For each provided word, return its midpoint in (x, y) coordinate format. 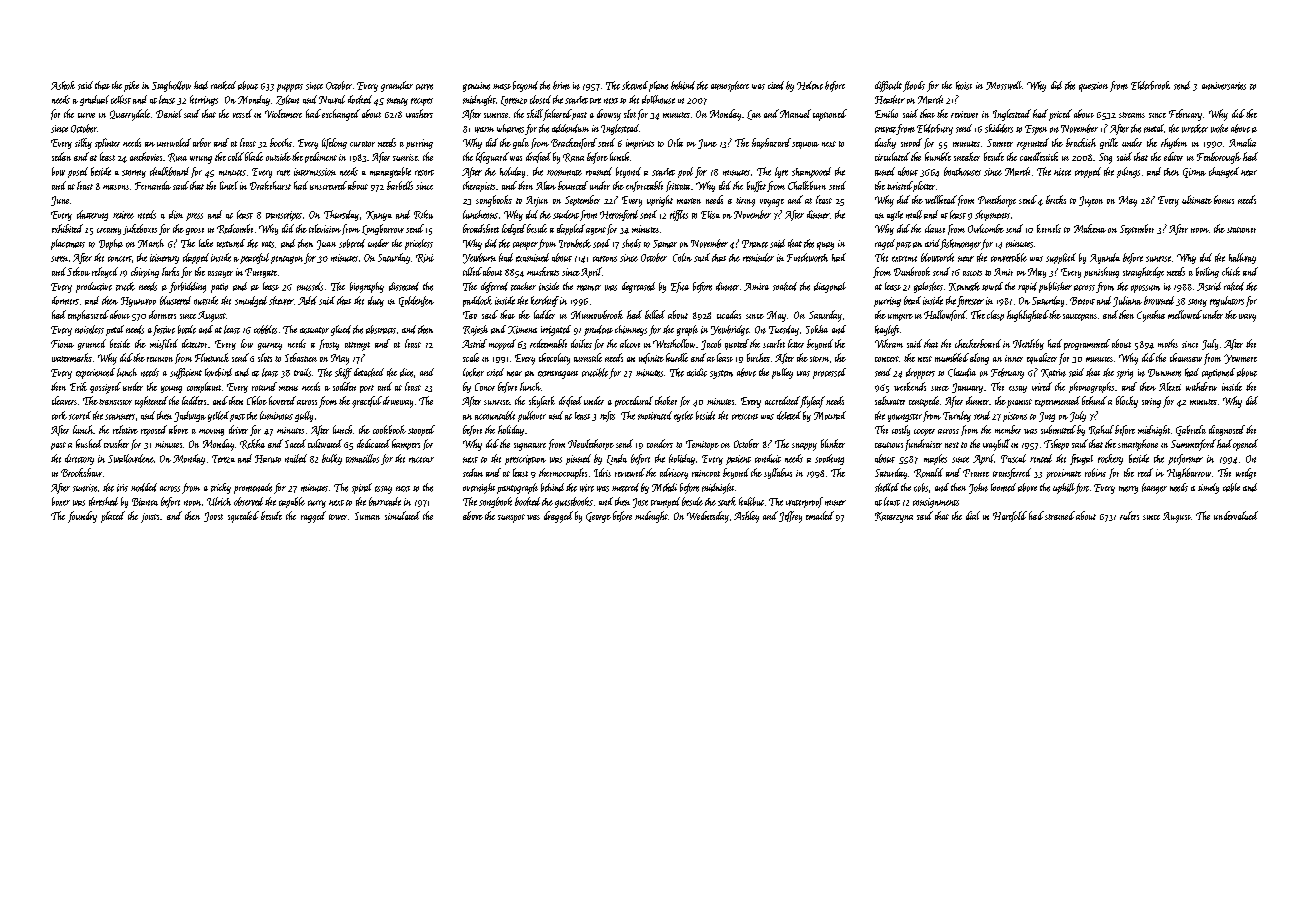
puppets (290, 88)
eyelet (683, 416)
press (194, 217)
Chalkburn (807, 185)
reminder (758, 257)
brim (561, 85)
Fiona (62, 344)
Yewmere (1240, 359)
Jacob (711, 344)
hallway (1242, 258)
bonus (1224, 199)
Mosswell (1004, 85)
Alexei (1170, 386)
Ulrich (219, 501)
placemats (68, 244)
